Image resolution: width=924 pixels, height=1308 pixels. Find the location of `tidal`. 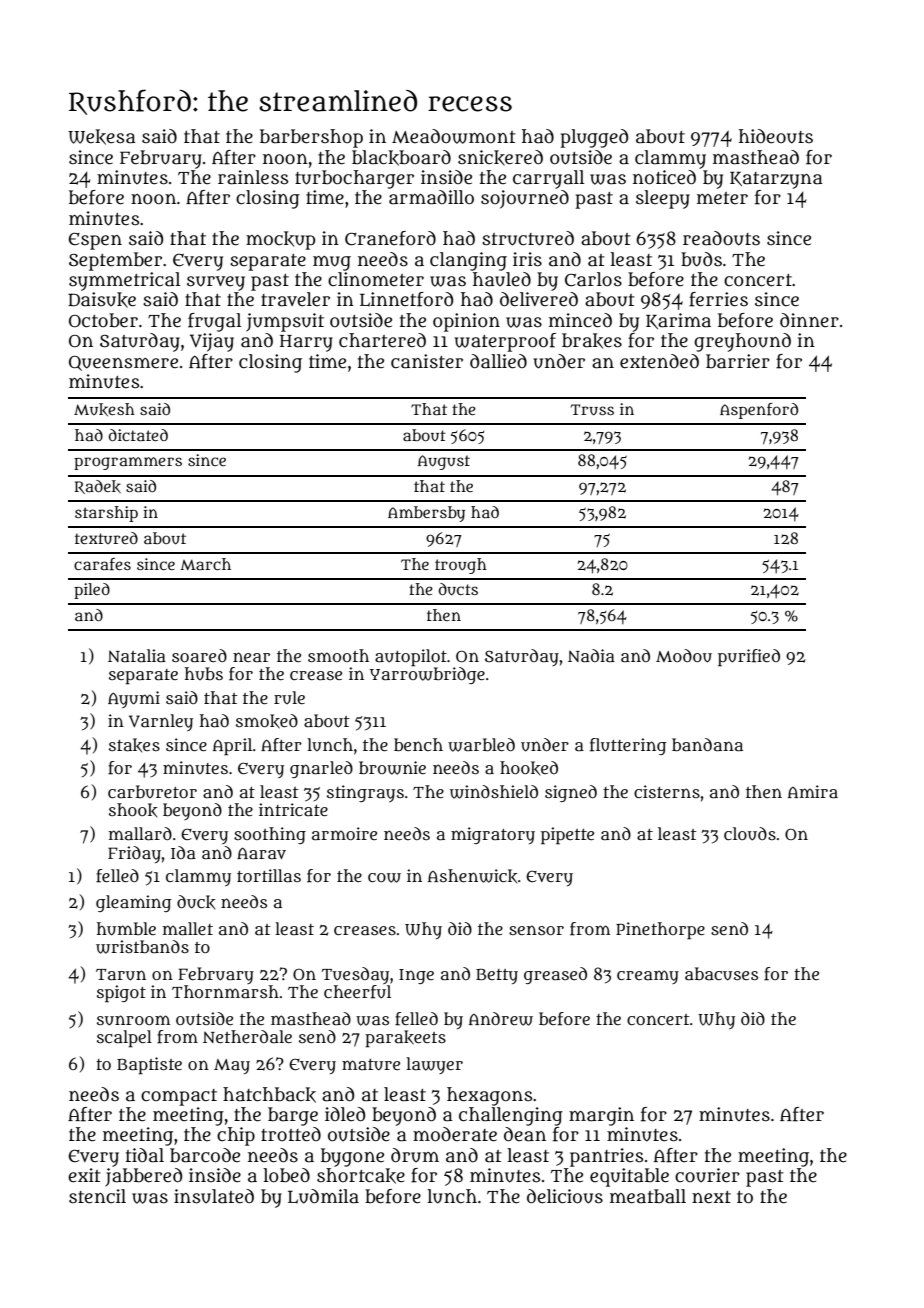

tidal is located at coordinates (145, 1155).
